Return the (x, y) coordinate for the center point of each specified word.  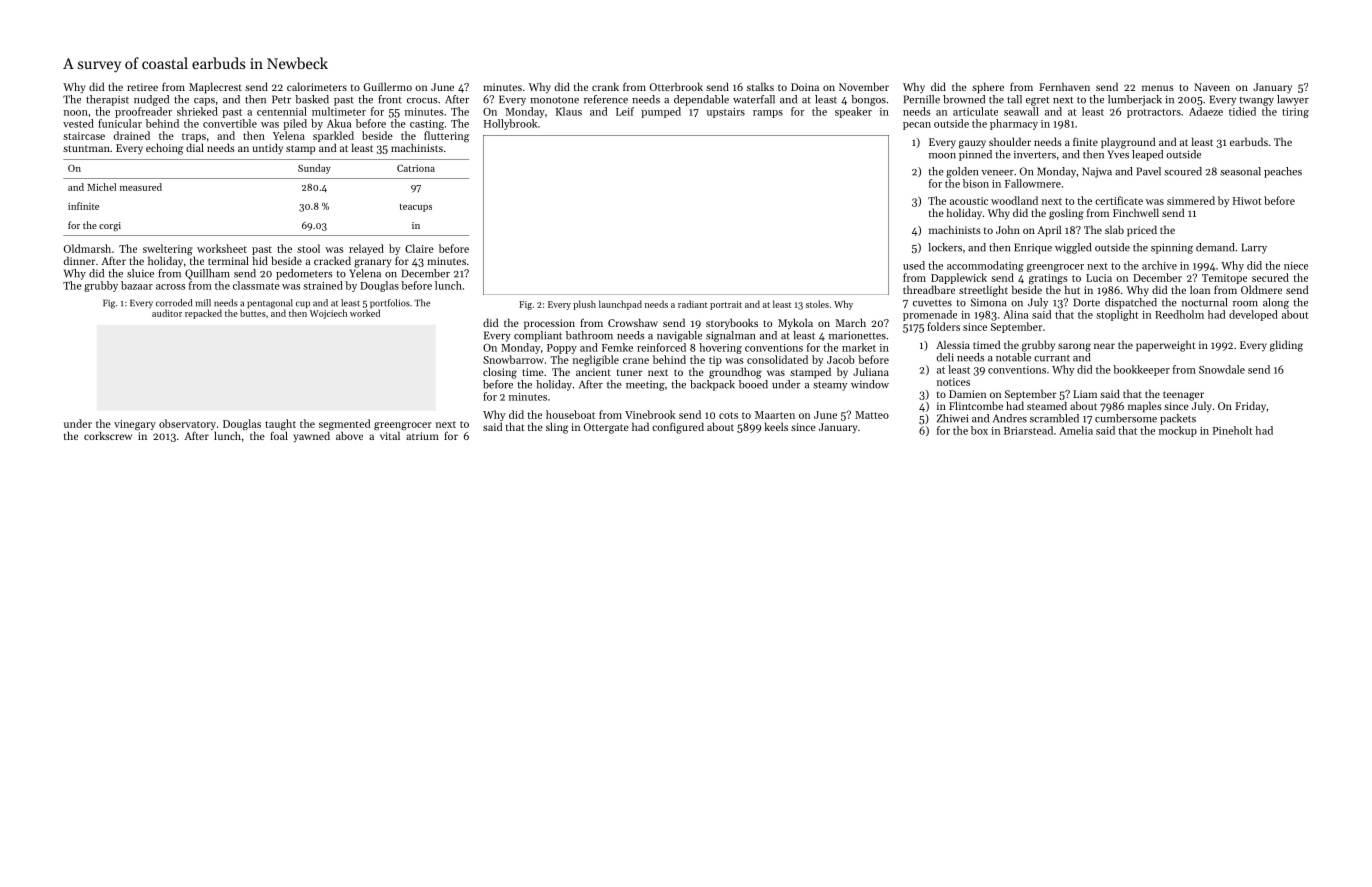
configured (678, 428)
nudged (151, 100)
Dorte (1087, 302)
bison (976, 183)
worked (365, 313)
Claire (419, 248)
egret (1037, 101)
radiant (692, 304)
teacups (416, 208)
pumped (661, 112)
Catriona (416, 168)
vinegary (135, 425)
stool (308, 248)
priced (1142, 231)
